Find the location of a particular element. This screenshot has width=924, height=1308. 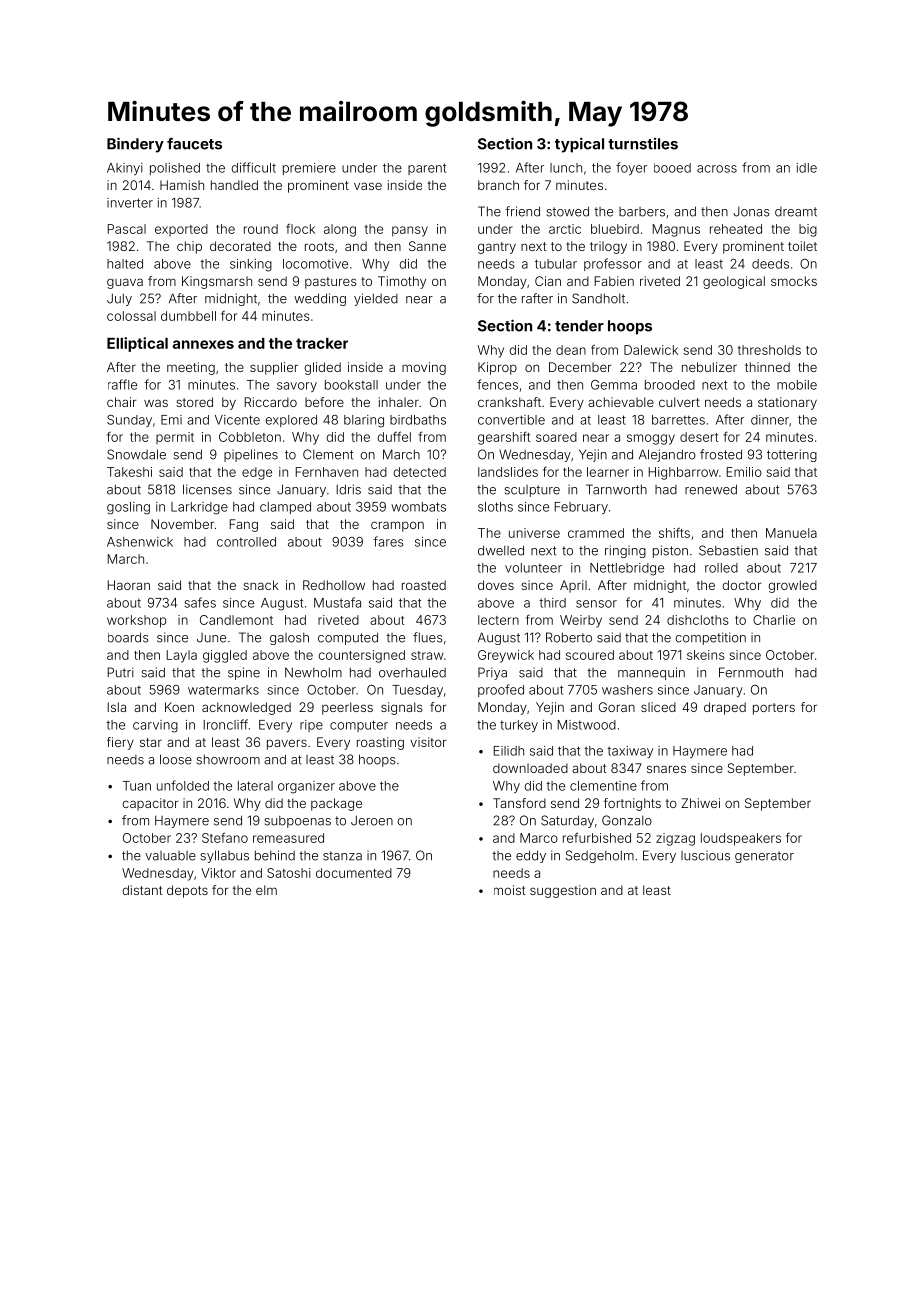

turnstiles is located at coordinates (643, 144).
